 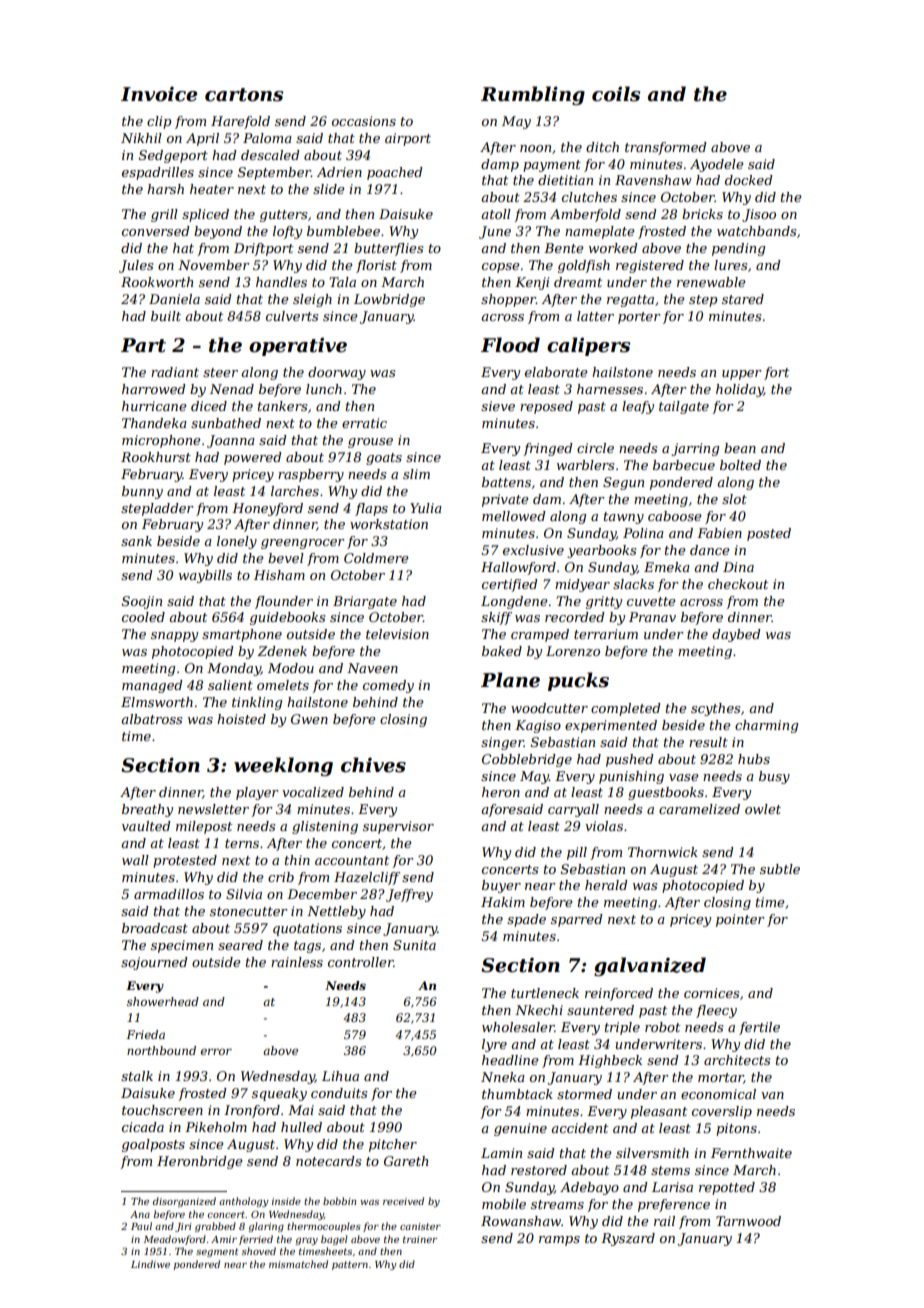 What do you see at coordinates (547, 449) in the screenshot?
I see `fringed` at bounding box center [547, 449].
